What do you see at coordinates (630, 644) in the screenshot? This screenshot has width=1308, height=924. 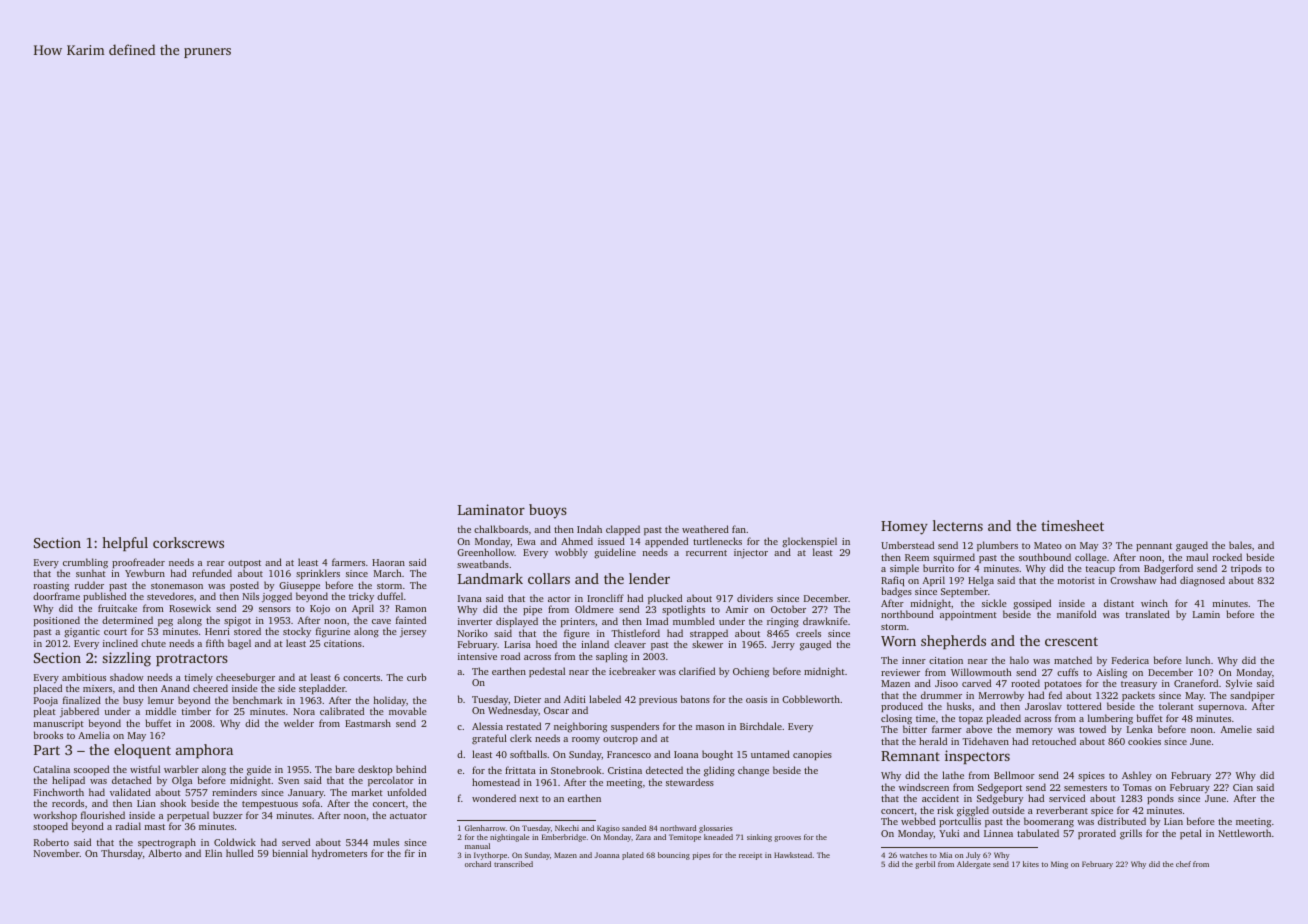 I see `cleaver` at bounding box center [630, 644].
